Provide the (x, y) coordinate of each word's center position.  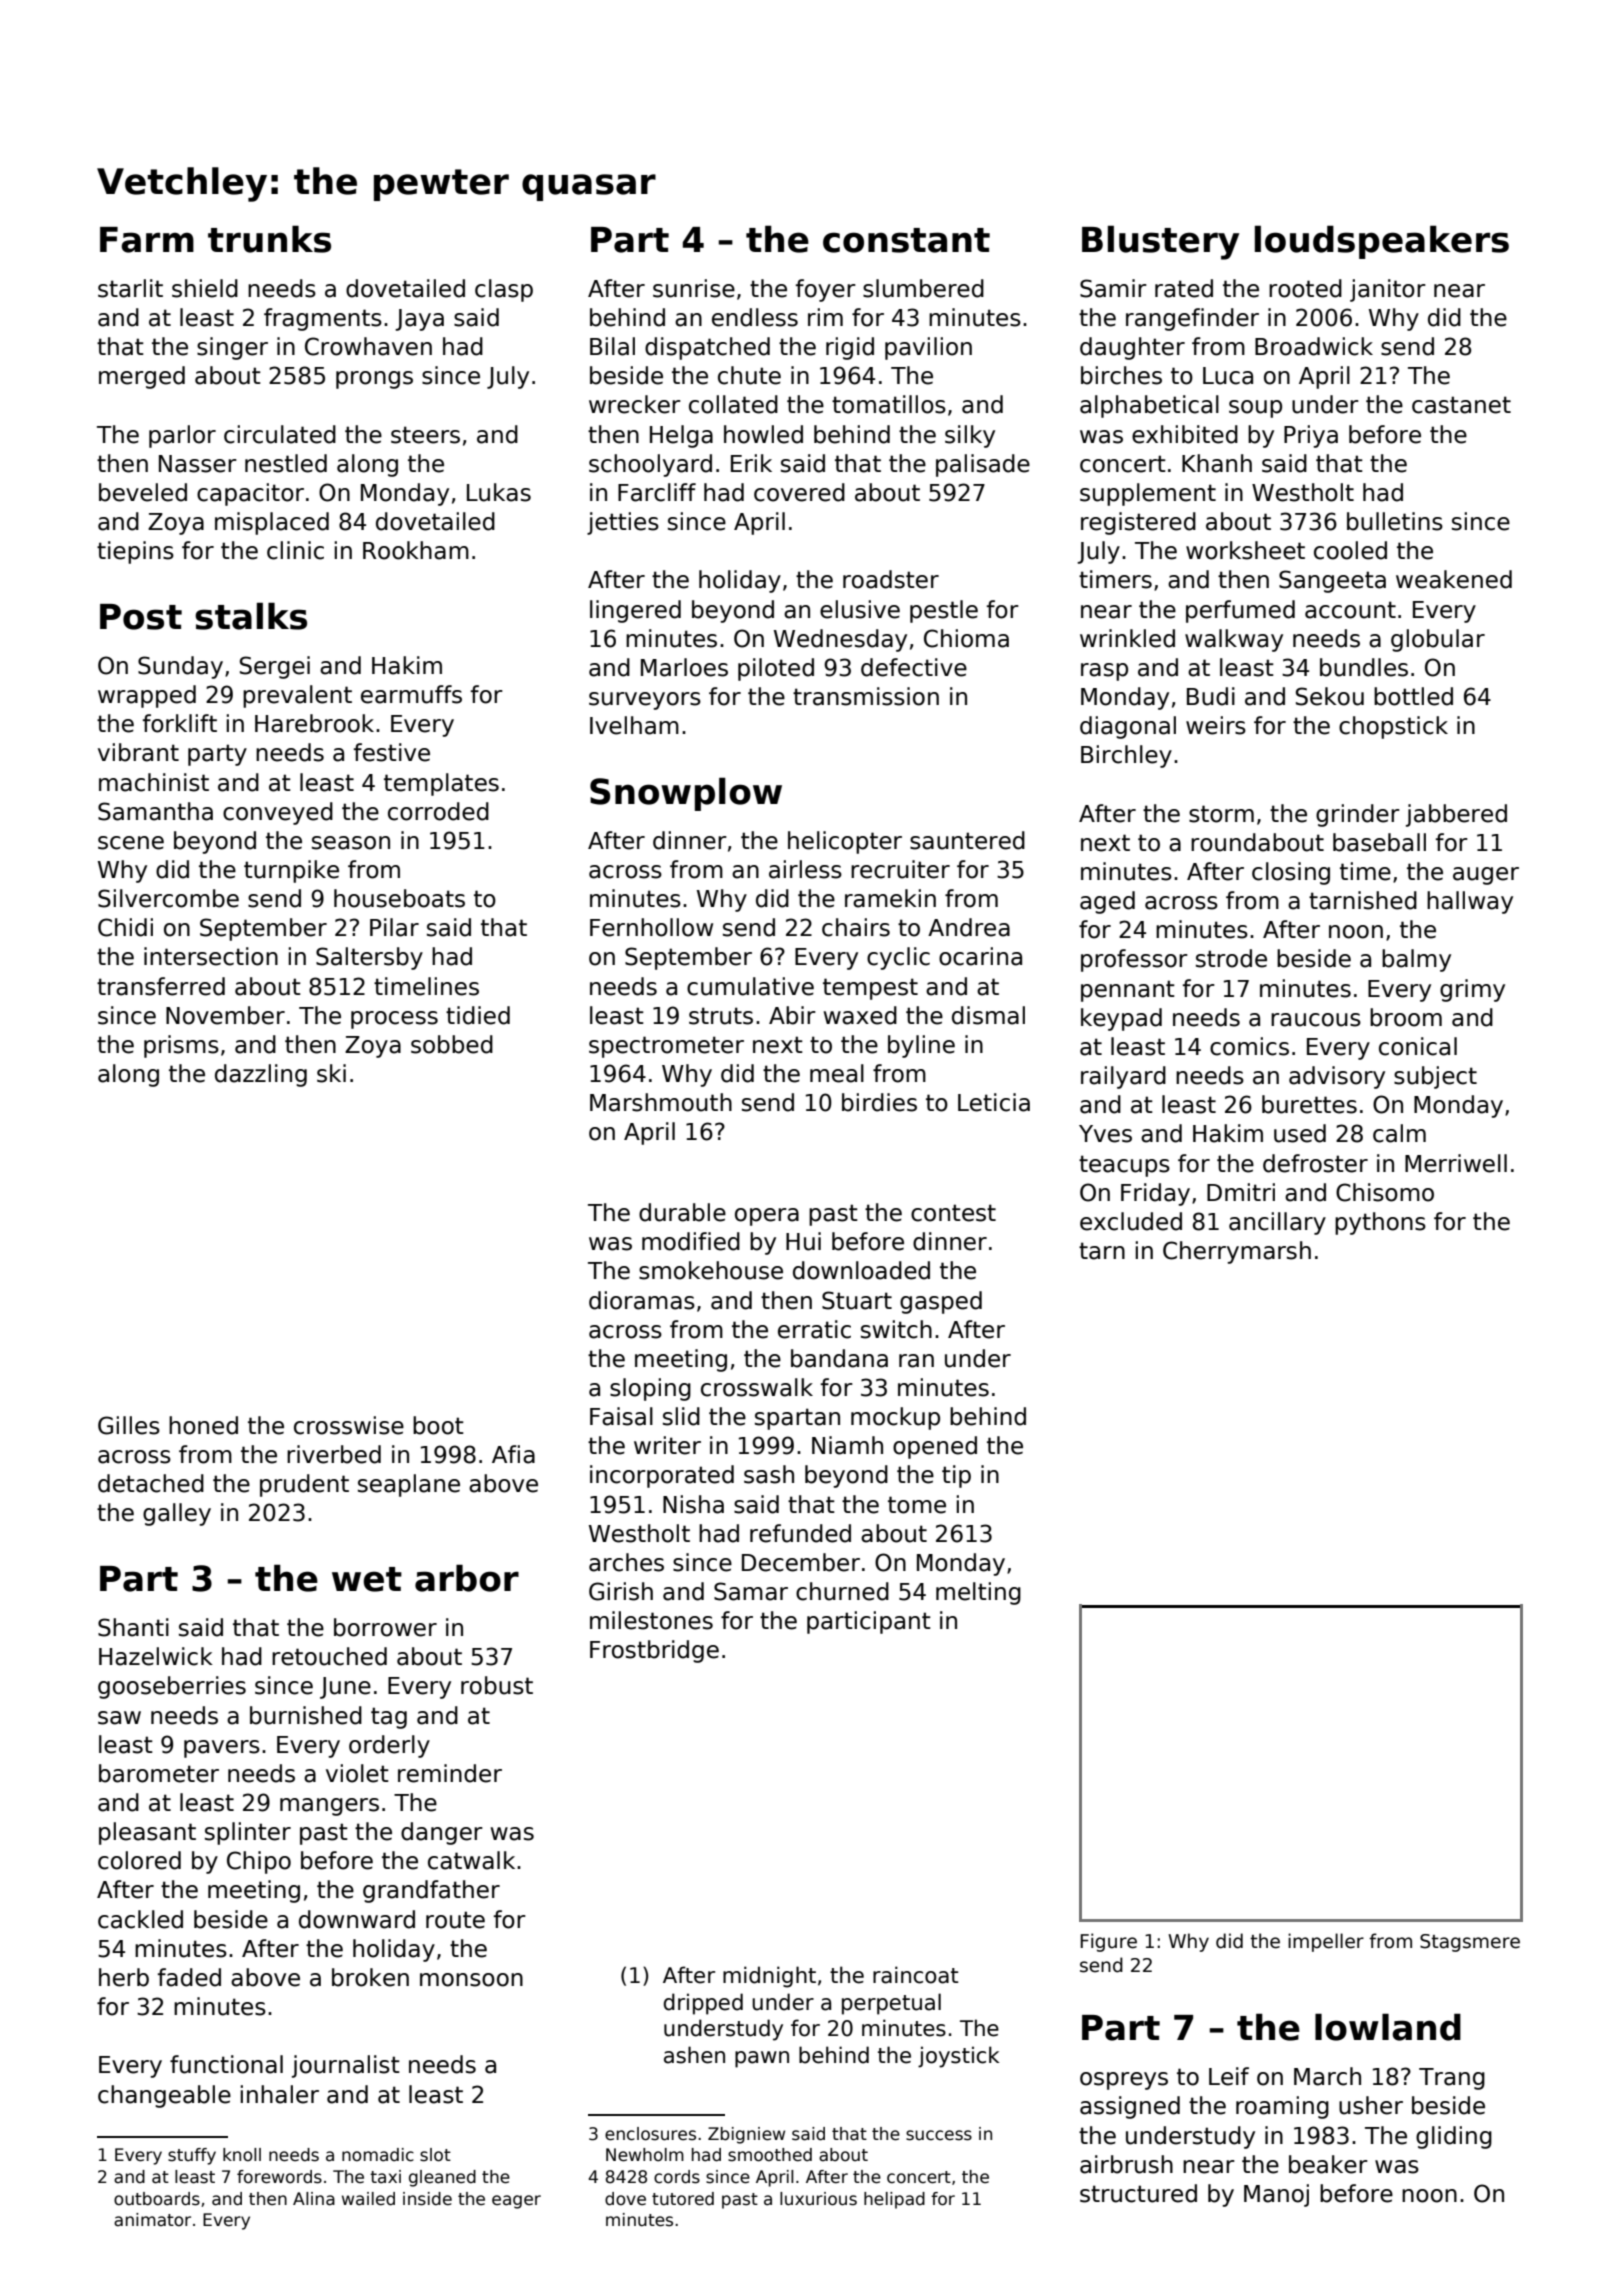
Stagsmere (1470, 1943)
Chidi (125, 927)
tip (956, 1476)
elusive (860, 609)
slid (681, 1416)
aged (1107, 902)
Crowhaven (368, 346)
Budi (1211, 696)
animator (152, 2220)
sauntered (967, 840)
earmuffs (411, 694)
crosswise (349, 1425)
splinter (248, 1833)
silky (970, 436)
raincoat (916, 1975)
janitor (1388, 290)
